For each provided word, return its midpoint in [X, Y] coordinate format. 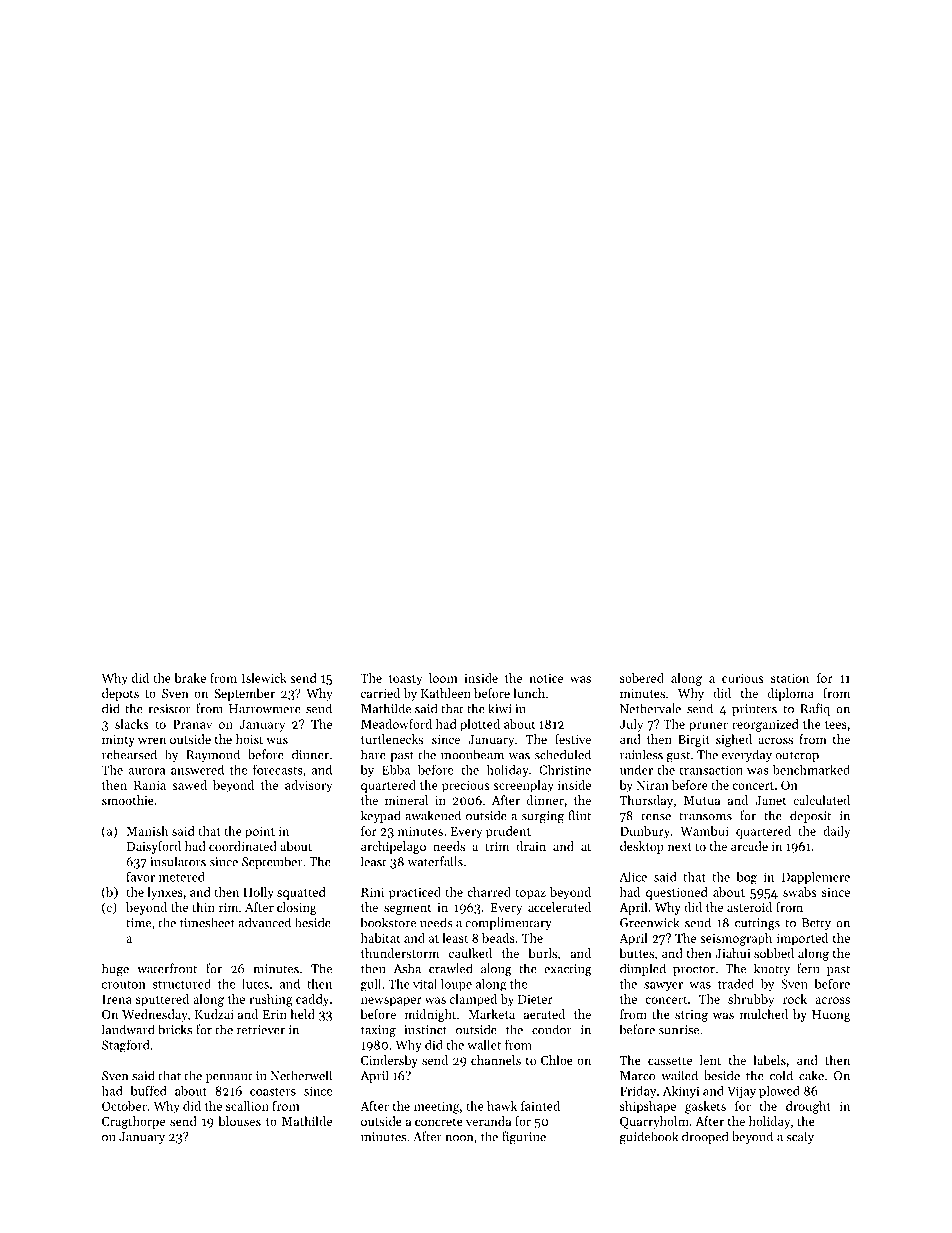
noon [459, 1138]
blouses [239, 1121]
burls [542, 953]
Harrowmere [265, 709]
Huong [831, 1016]
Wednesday [154, 1015]
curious [742, 678]
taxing [378, 1031]
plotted [480, 725]
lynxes [165, 893]
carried [380, 693]
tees [836, 725]
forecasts [278, 770]
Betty [816, 924]
